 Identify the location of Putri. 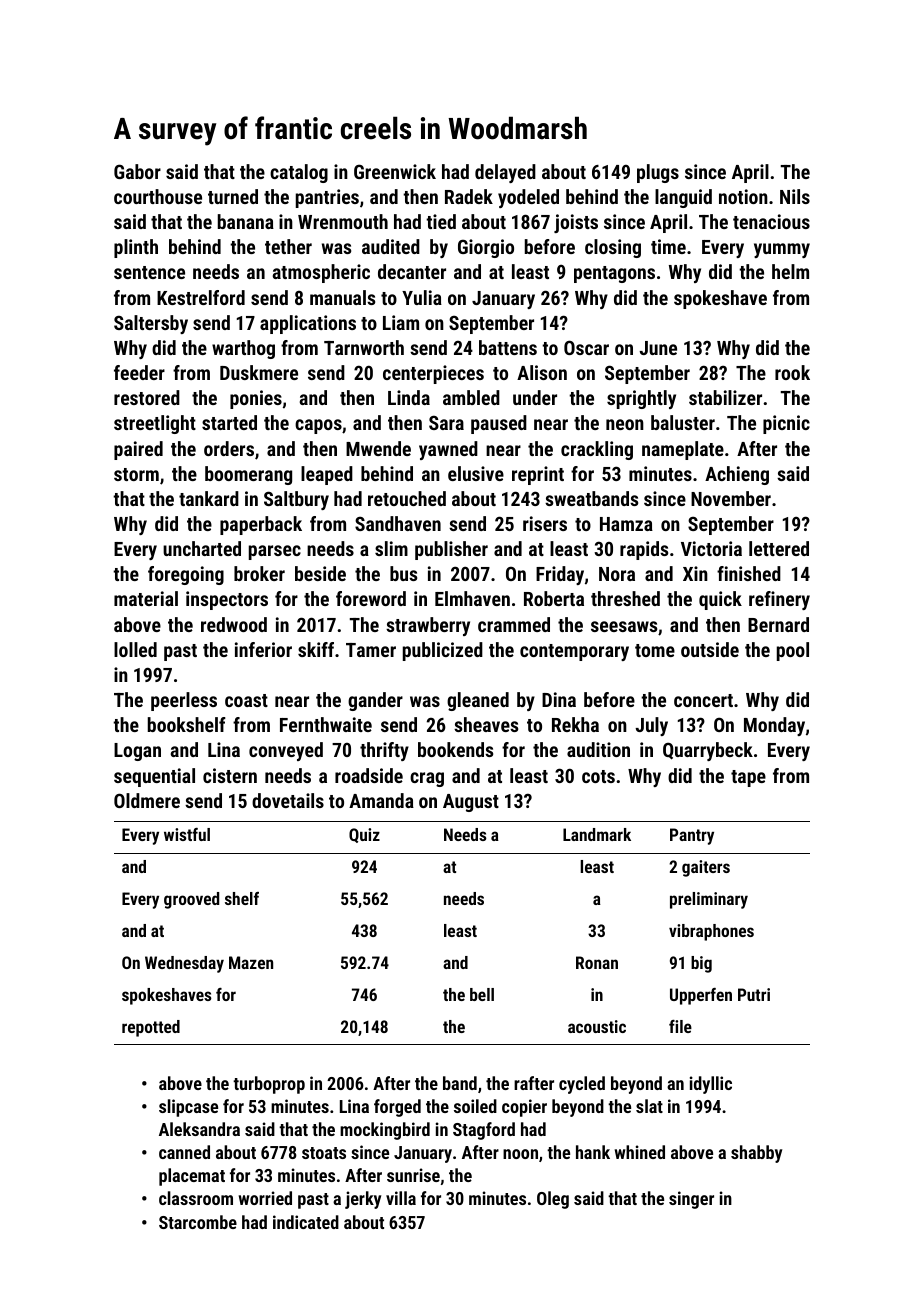
(754, 994).
